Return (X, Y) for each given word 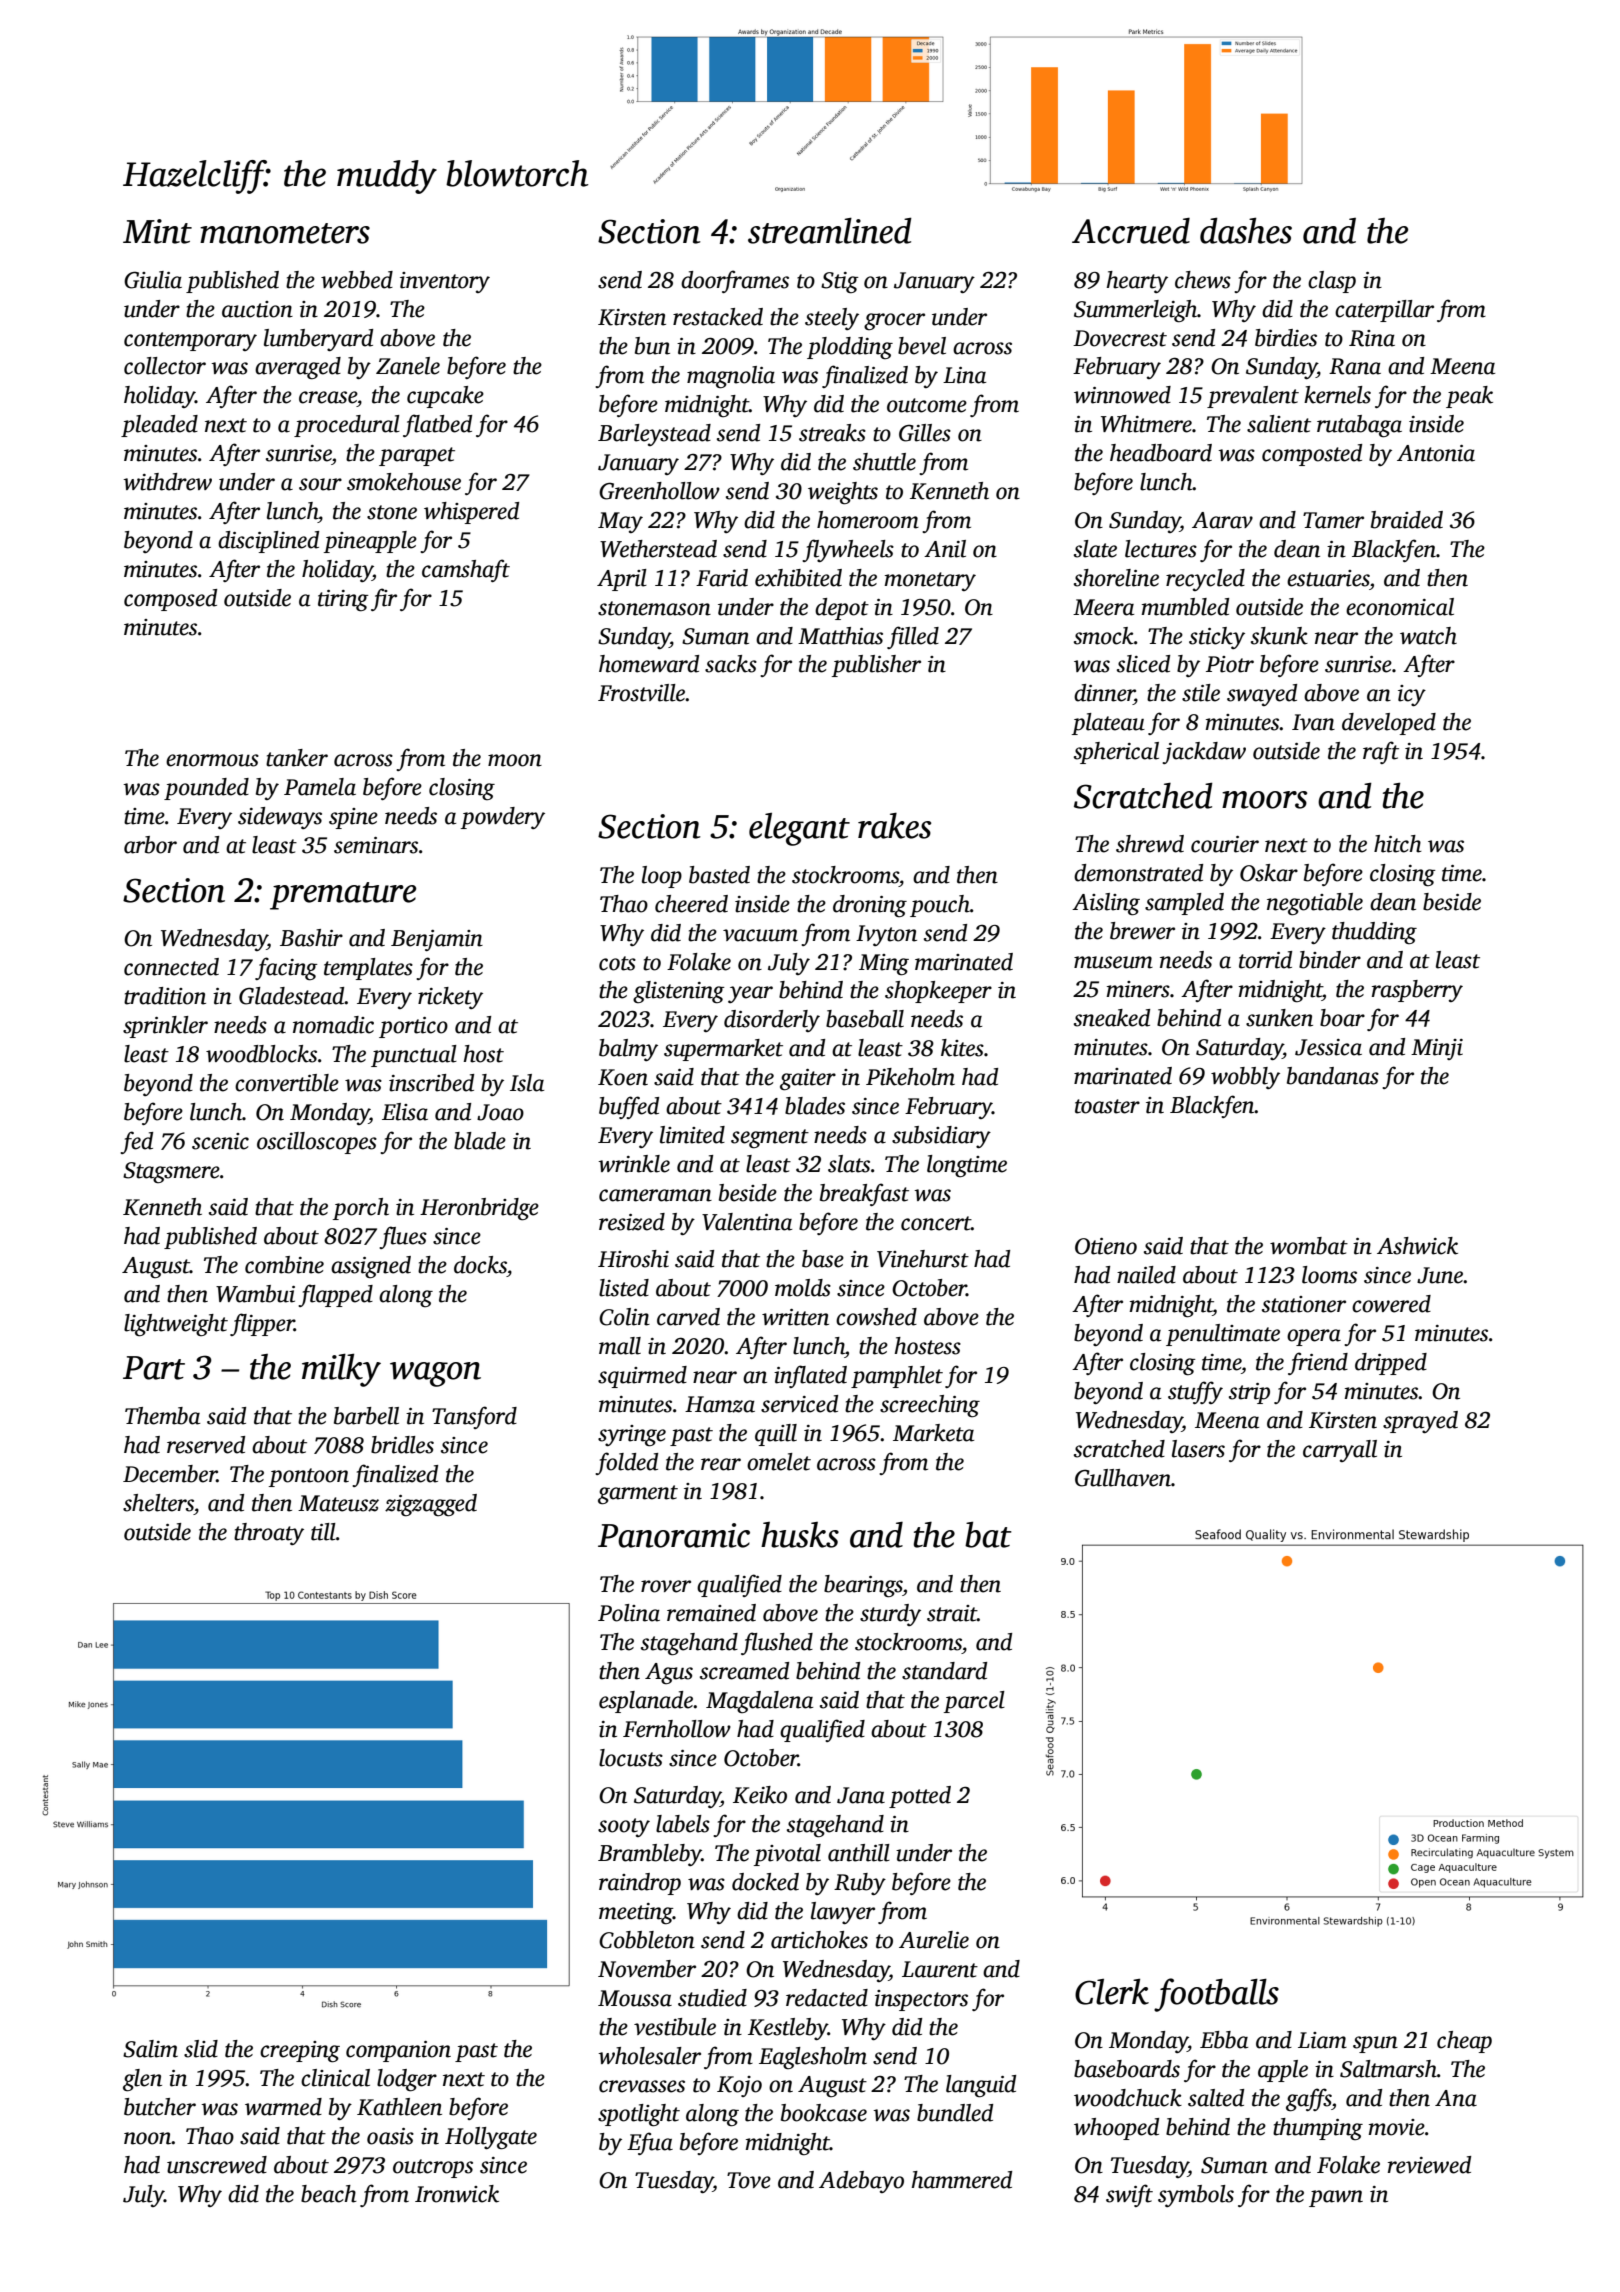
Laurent (940, 1969)
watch (1428, 636)
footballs (1216, 1995)
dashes (1246, 230)
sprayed (1420, 1422)
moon (515, 760)
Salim (150, 2049)
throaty (269, 1534)
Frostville (642, 693)
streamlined (830, 230)
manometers (285, 233)
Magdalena (759, 1702)
